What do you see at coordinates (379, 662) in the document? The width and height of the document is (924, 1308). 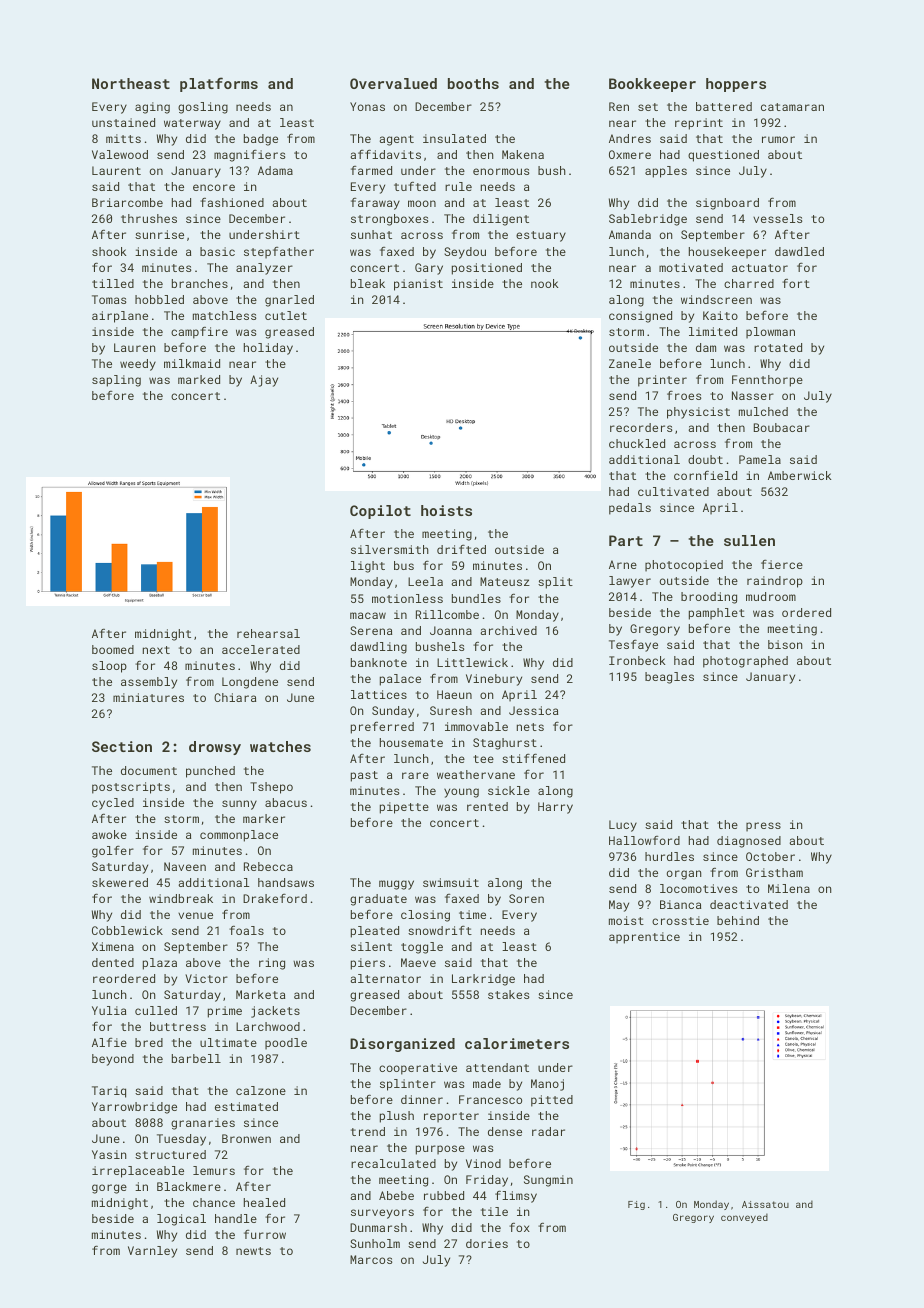 I see `banknote` at bounding box center [379, 662].
